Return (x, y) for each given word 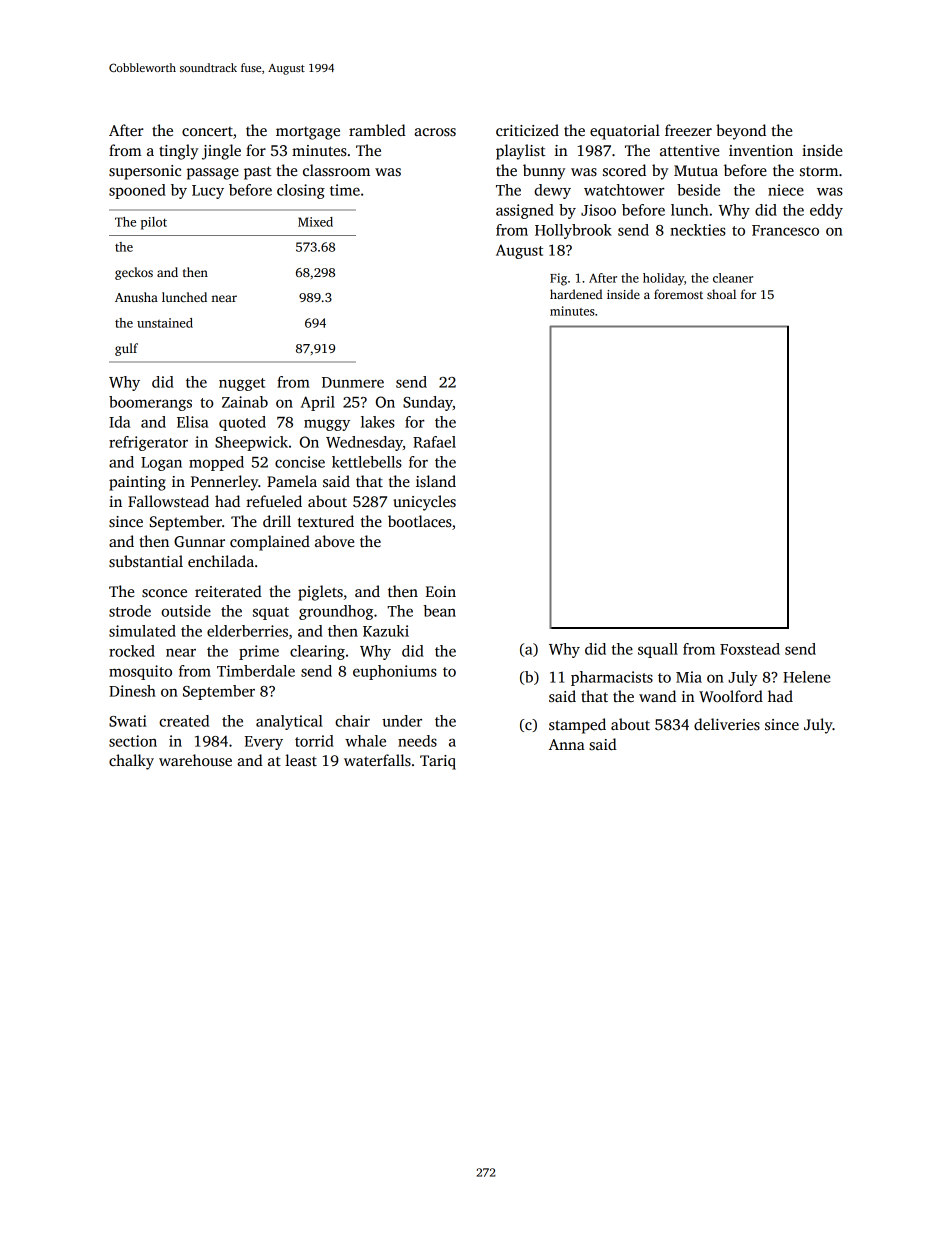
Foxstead (750, 649)
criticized (527, 130)
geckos (134, 273)
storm (819, 171)
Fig (558, 279)
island (436, 481)
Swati (128, 721)
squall (658, 650)
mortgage (308, 133)
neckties (698, 230)
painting (137, 483)
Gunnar (199, 541)
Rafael (434, 442)
